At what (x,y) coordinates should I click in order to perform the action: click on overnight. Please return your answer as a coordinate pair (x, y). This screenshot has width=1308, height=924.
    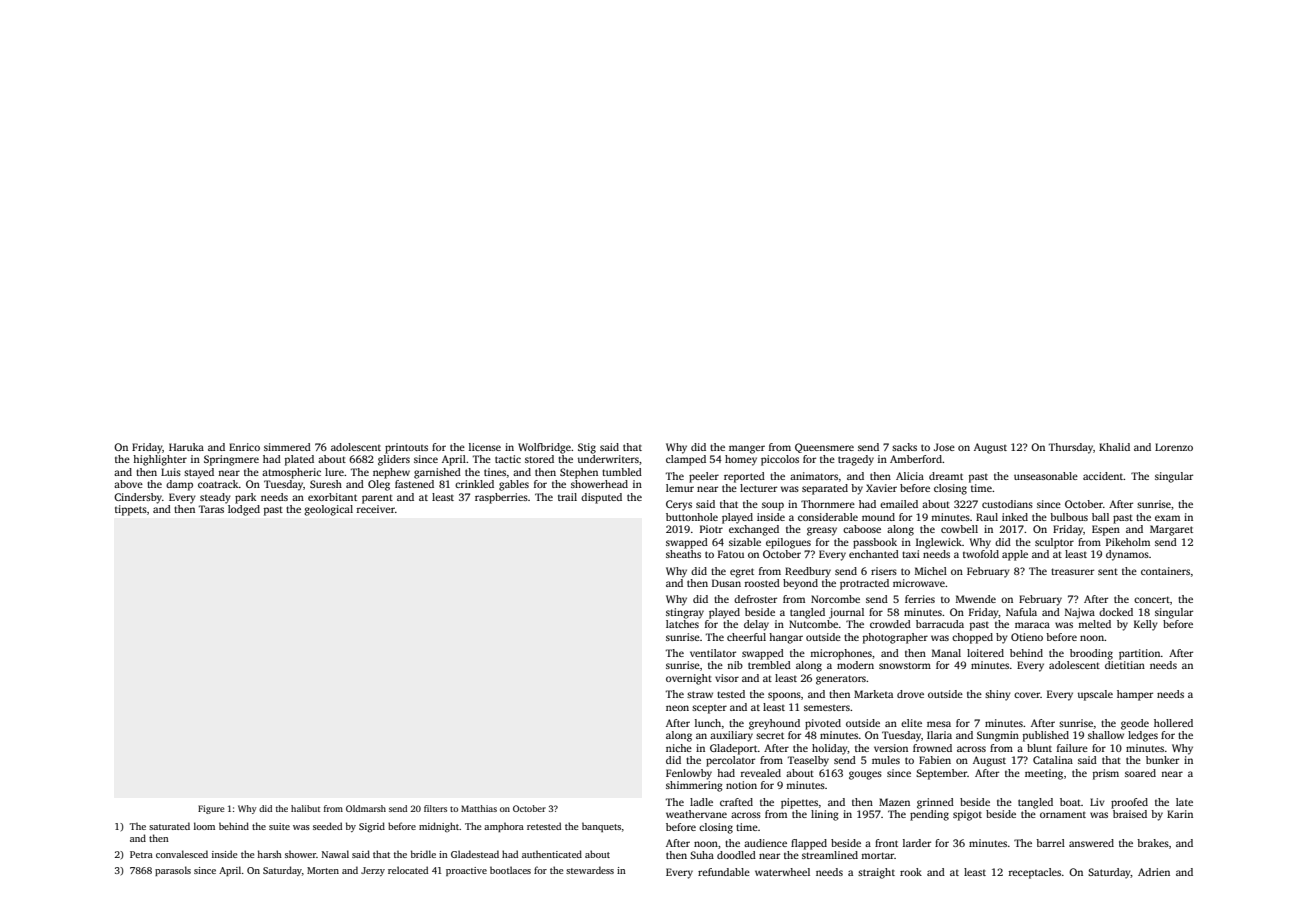
    Looking at the image, I should click on (689, 679).
